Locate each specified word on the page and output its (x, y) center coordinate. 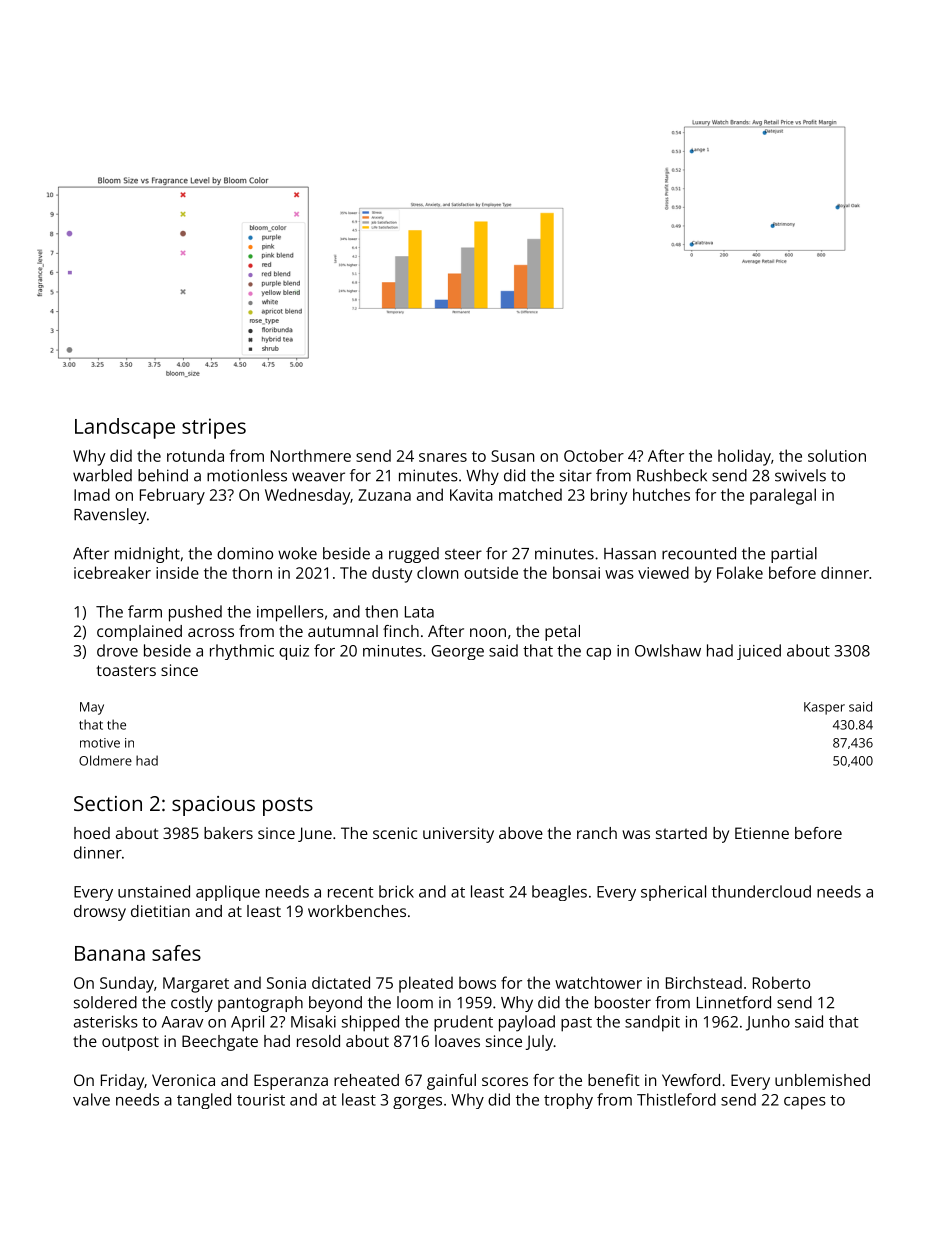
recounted (699, 553)
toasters (126, 670)
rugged (414, 555)
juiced (759, 652)
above (521, 833)
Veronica (183, 1080)
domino (245, 553)
